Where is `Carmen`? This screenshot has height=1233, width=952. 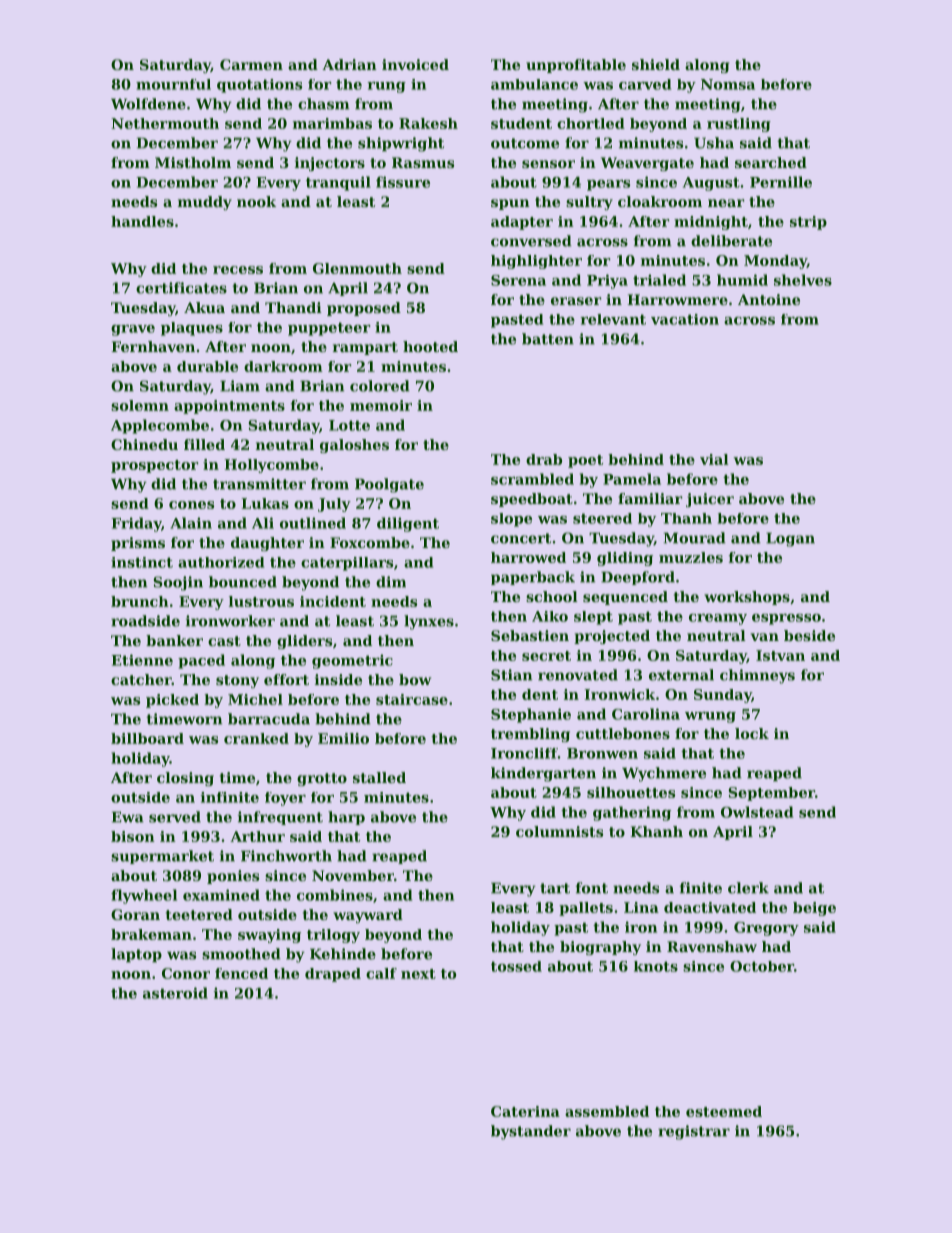
Carmen is located at coordinates (251, 64).
